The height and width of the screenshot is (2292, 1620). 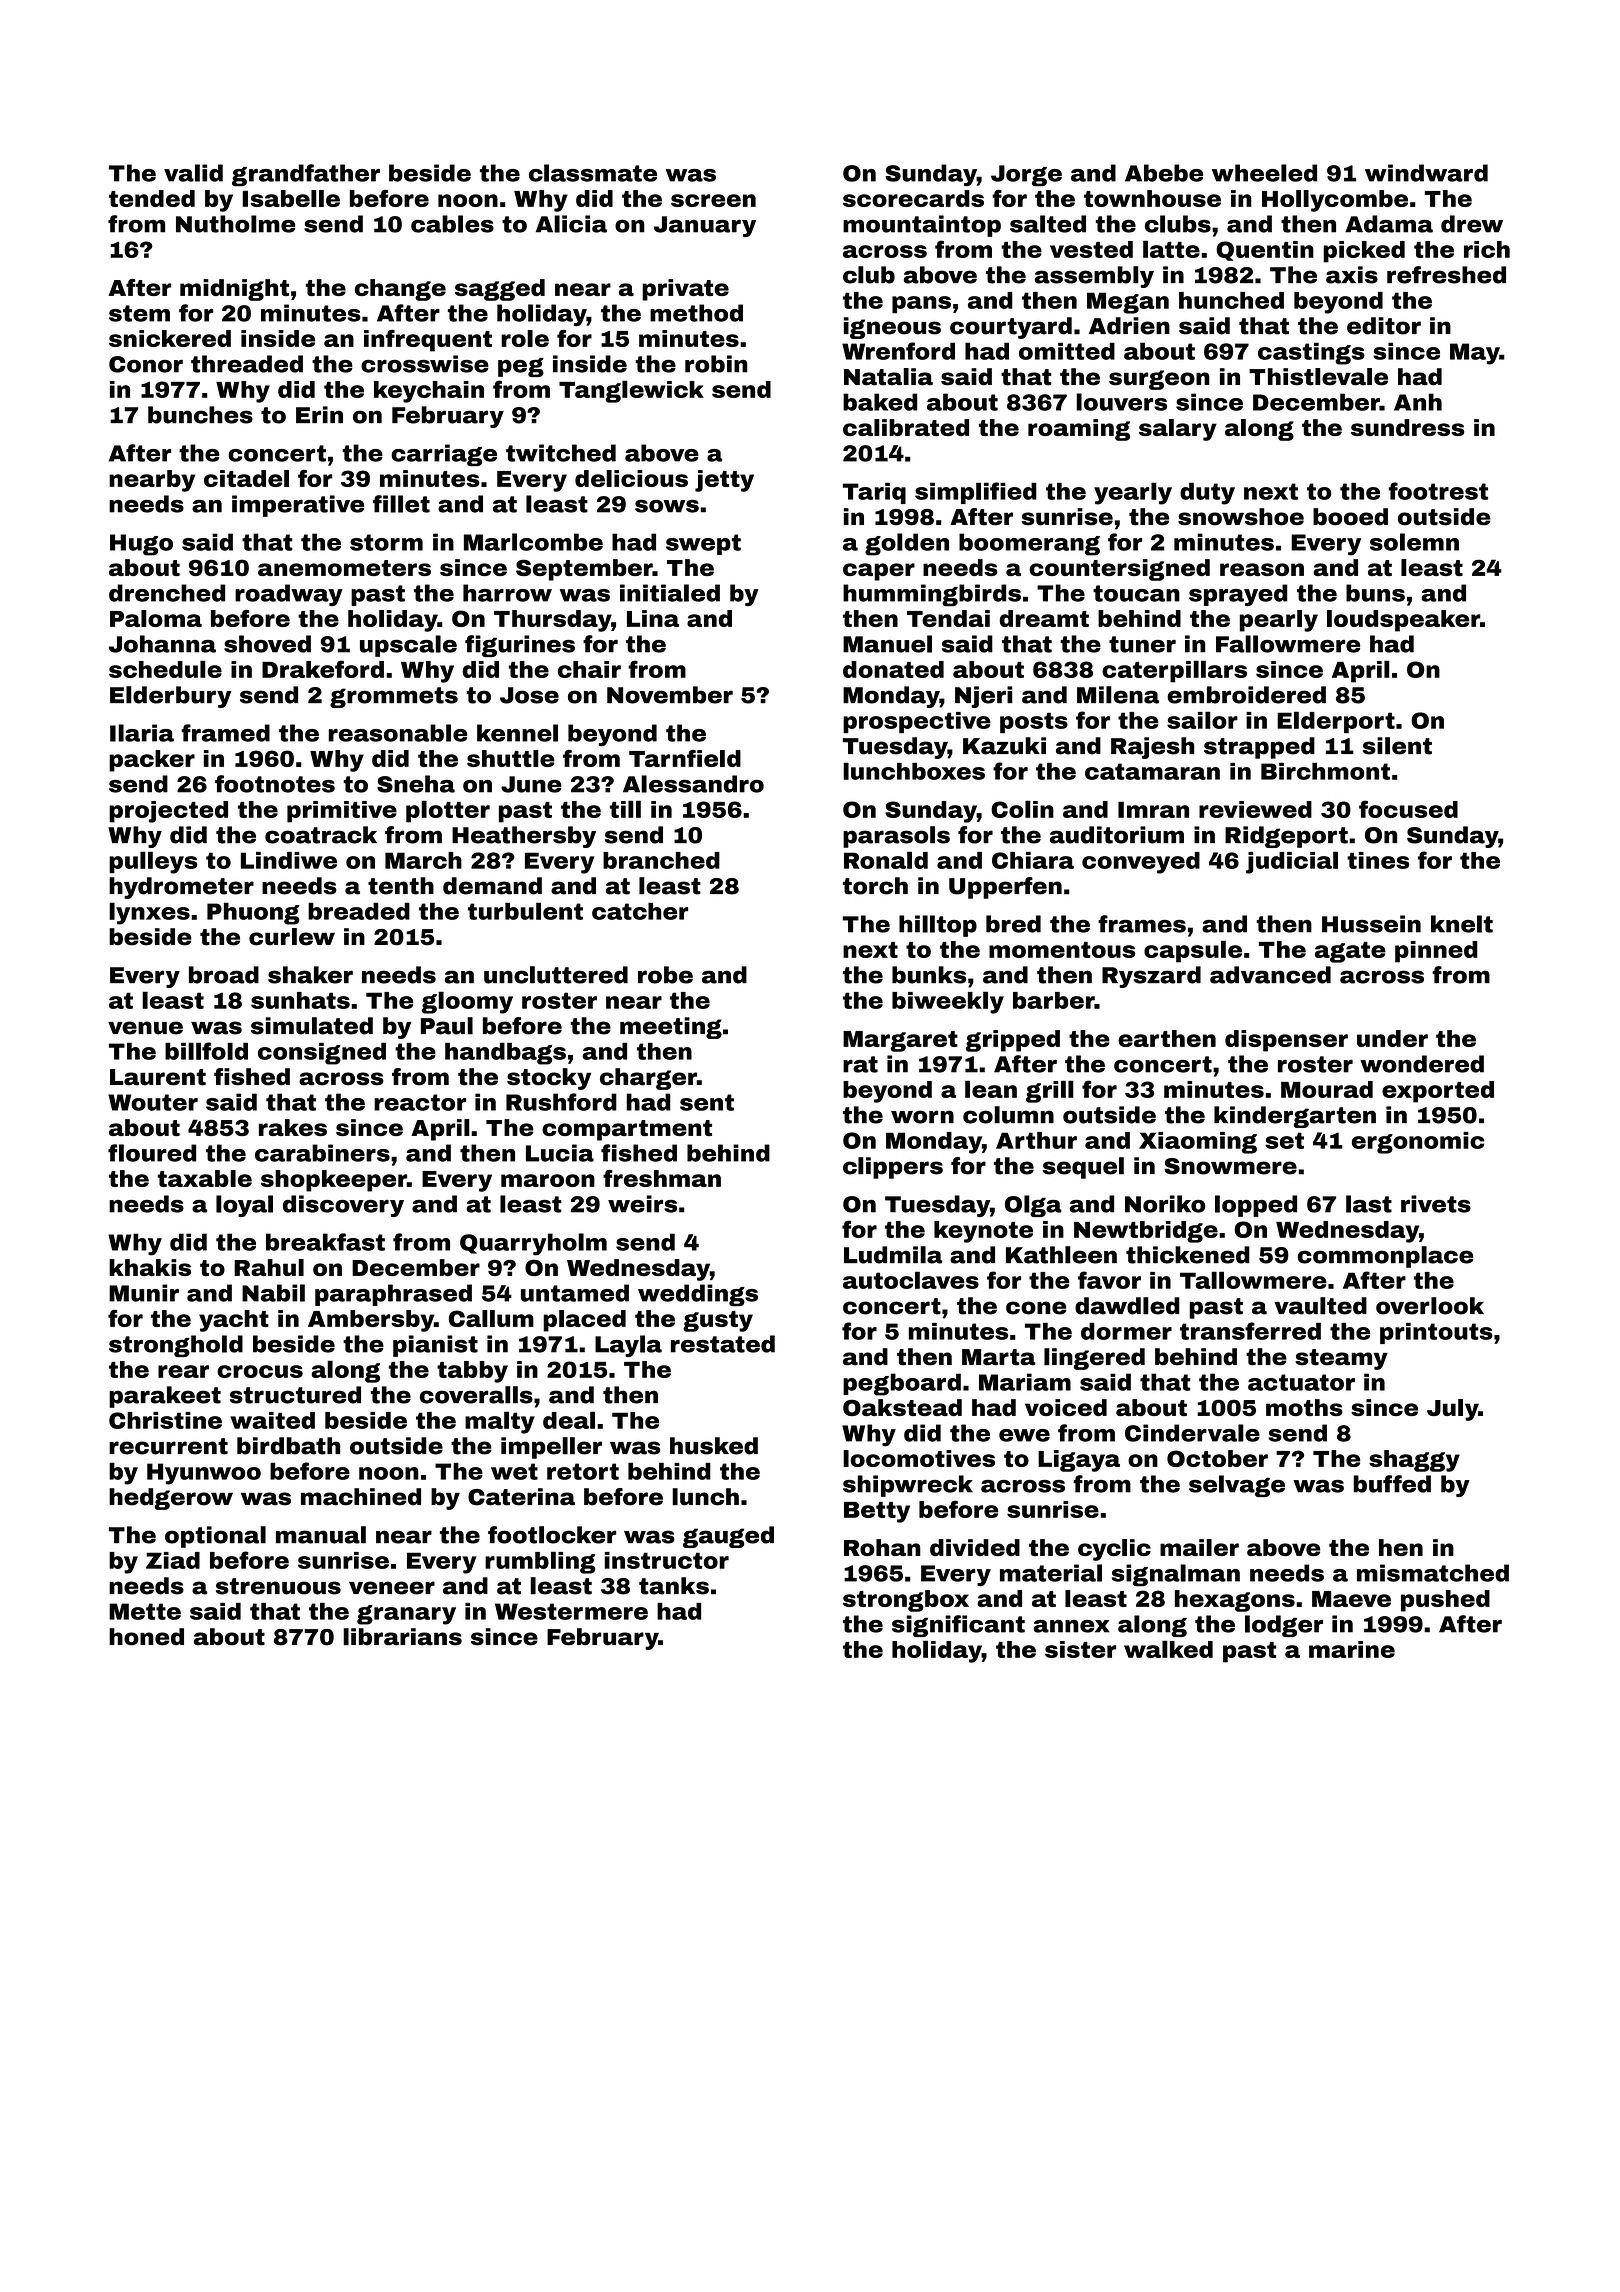 What do you see at coordinates (1438, 491) in the screenshot?
I see `footrest` at bounding box center [1438, 491].
